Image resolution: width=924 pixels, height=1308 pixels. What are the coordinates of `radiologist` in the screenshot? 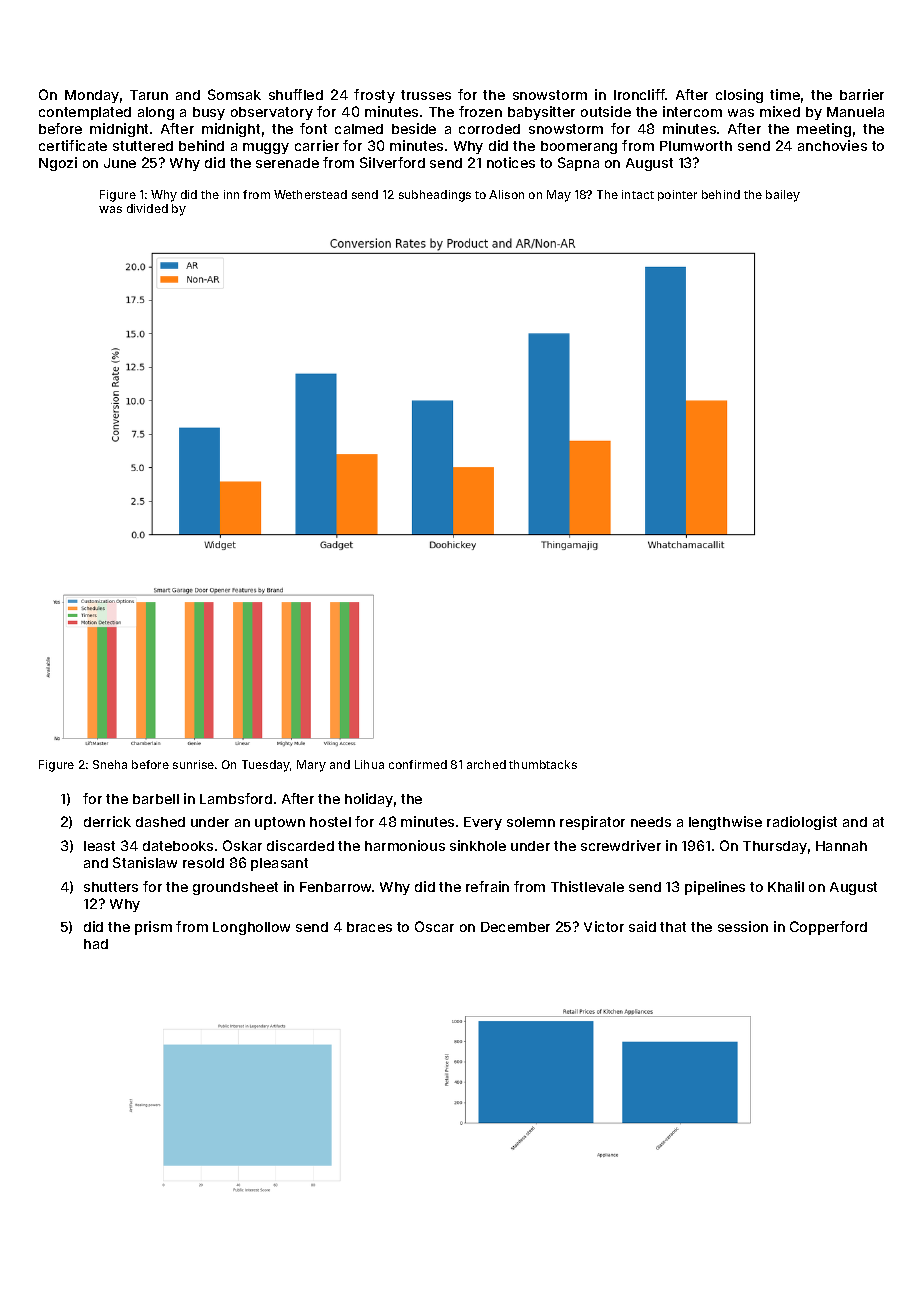 It's located at (802, 823).
